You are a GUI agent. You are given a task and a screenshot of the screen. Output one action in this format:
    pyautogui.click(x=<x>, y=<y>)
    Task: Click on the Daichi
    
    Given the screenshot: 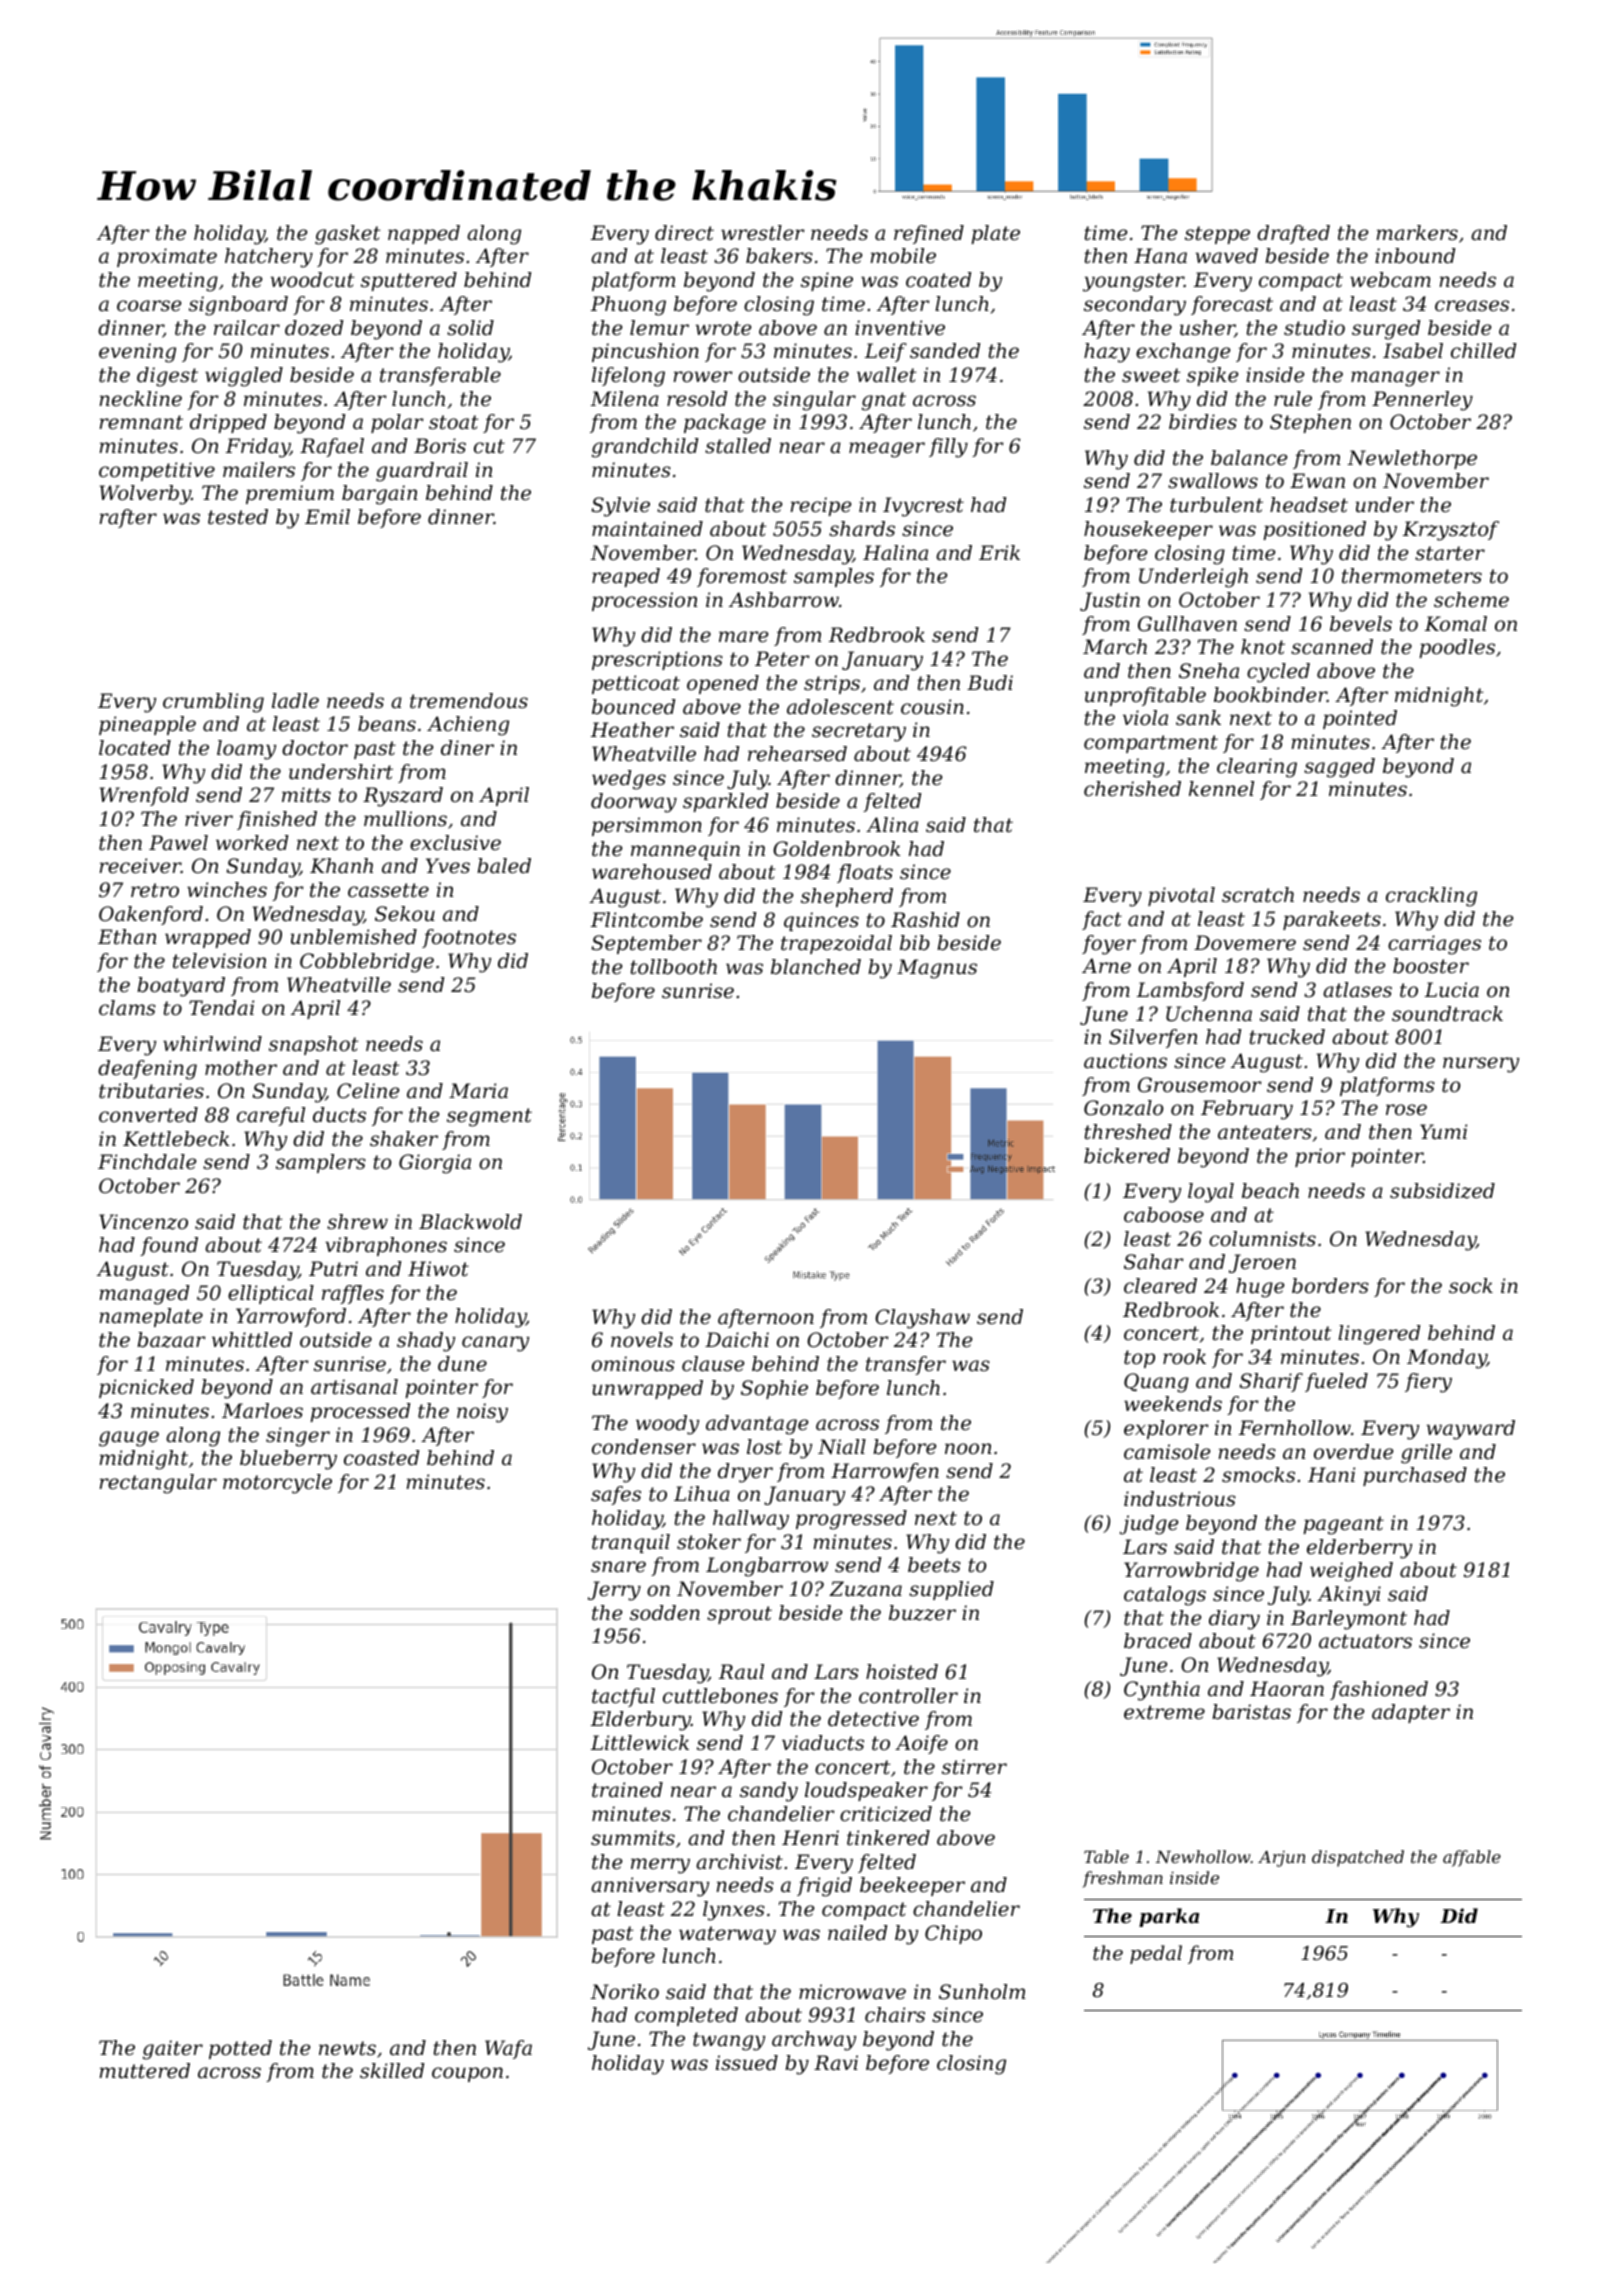 What is the action you would take?
    pyautogui.click(x=737, y=1340)
